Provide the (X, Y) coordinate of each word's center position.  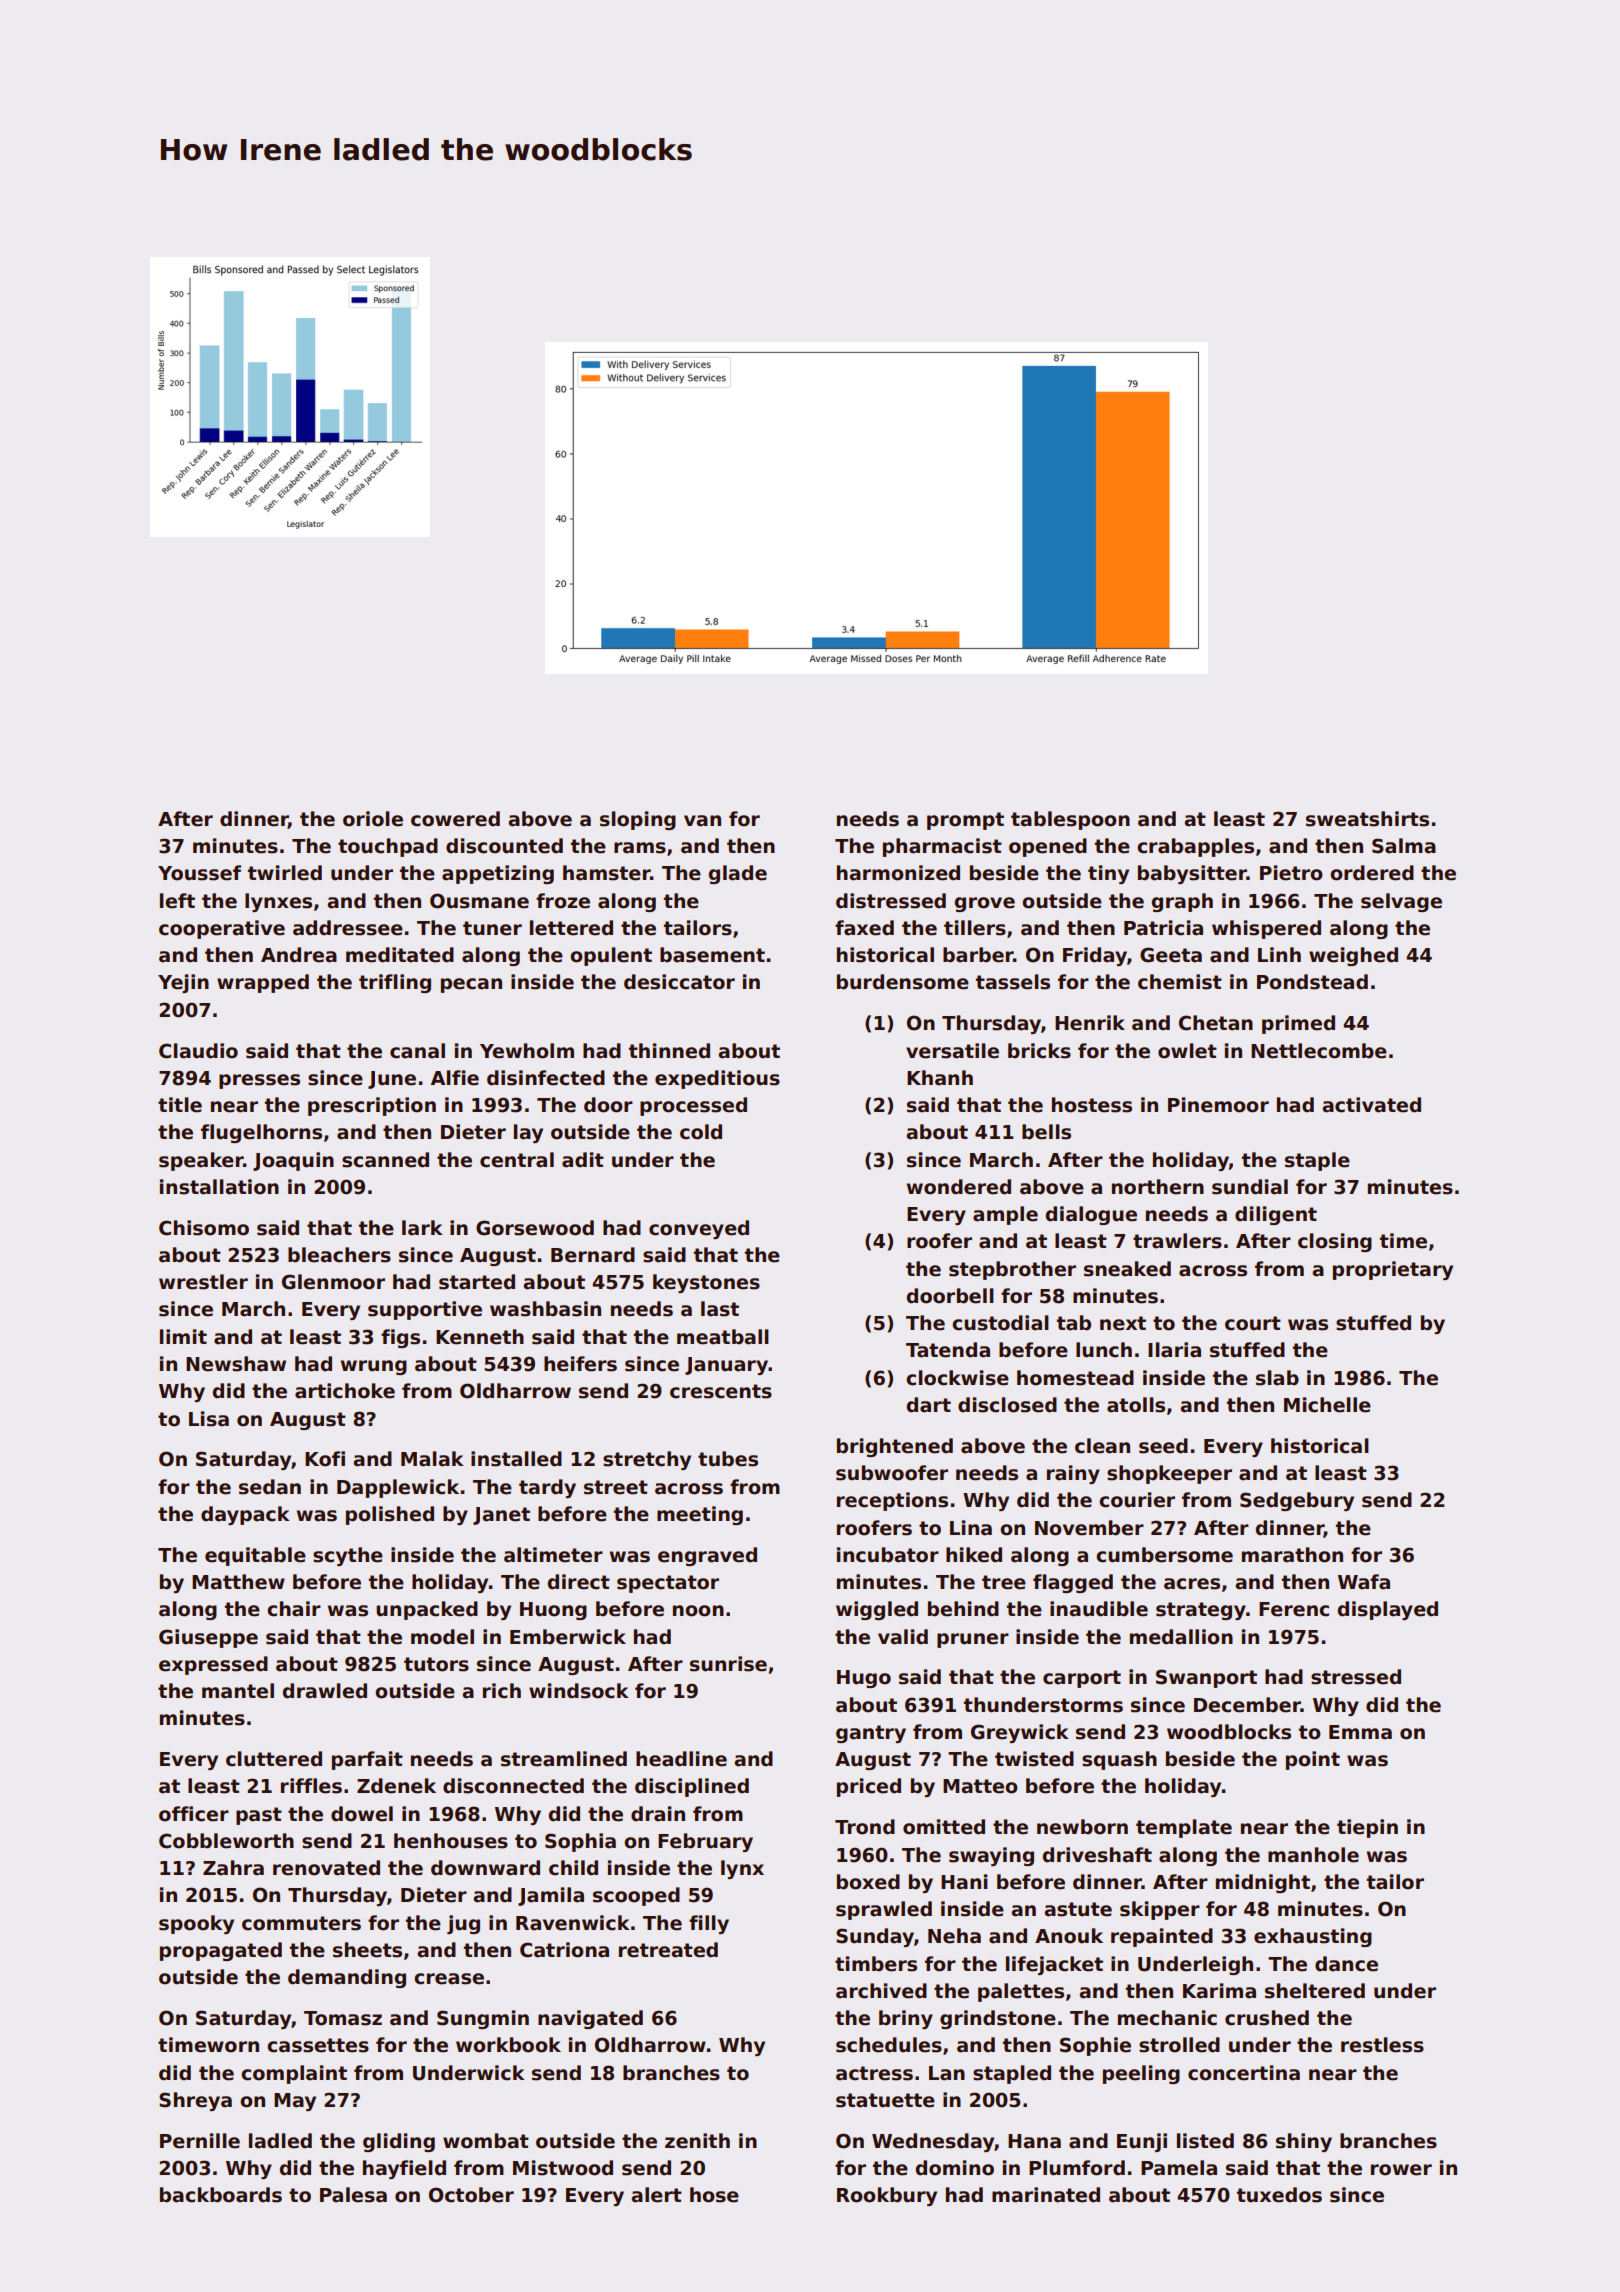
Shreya (195, 2101)
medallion (1181, 1637)
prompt (965, 821)
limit (183, 1336)
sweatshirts (1367, 819)
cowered (455, 819)
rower (1401, 2170)
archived (881, 1991)
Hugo (864, 1679)
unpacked (427, 1610)
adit (583, 1160)
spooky (196, 1924)
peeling (1141, 2074)
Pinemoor (1218, 1105)
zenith (697, 2141)
